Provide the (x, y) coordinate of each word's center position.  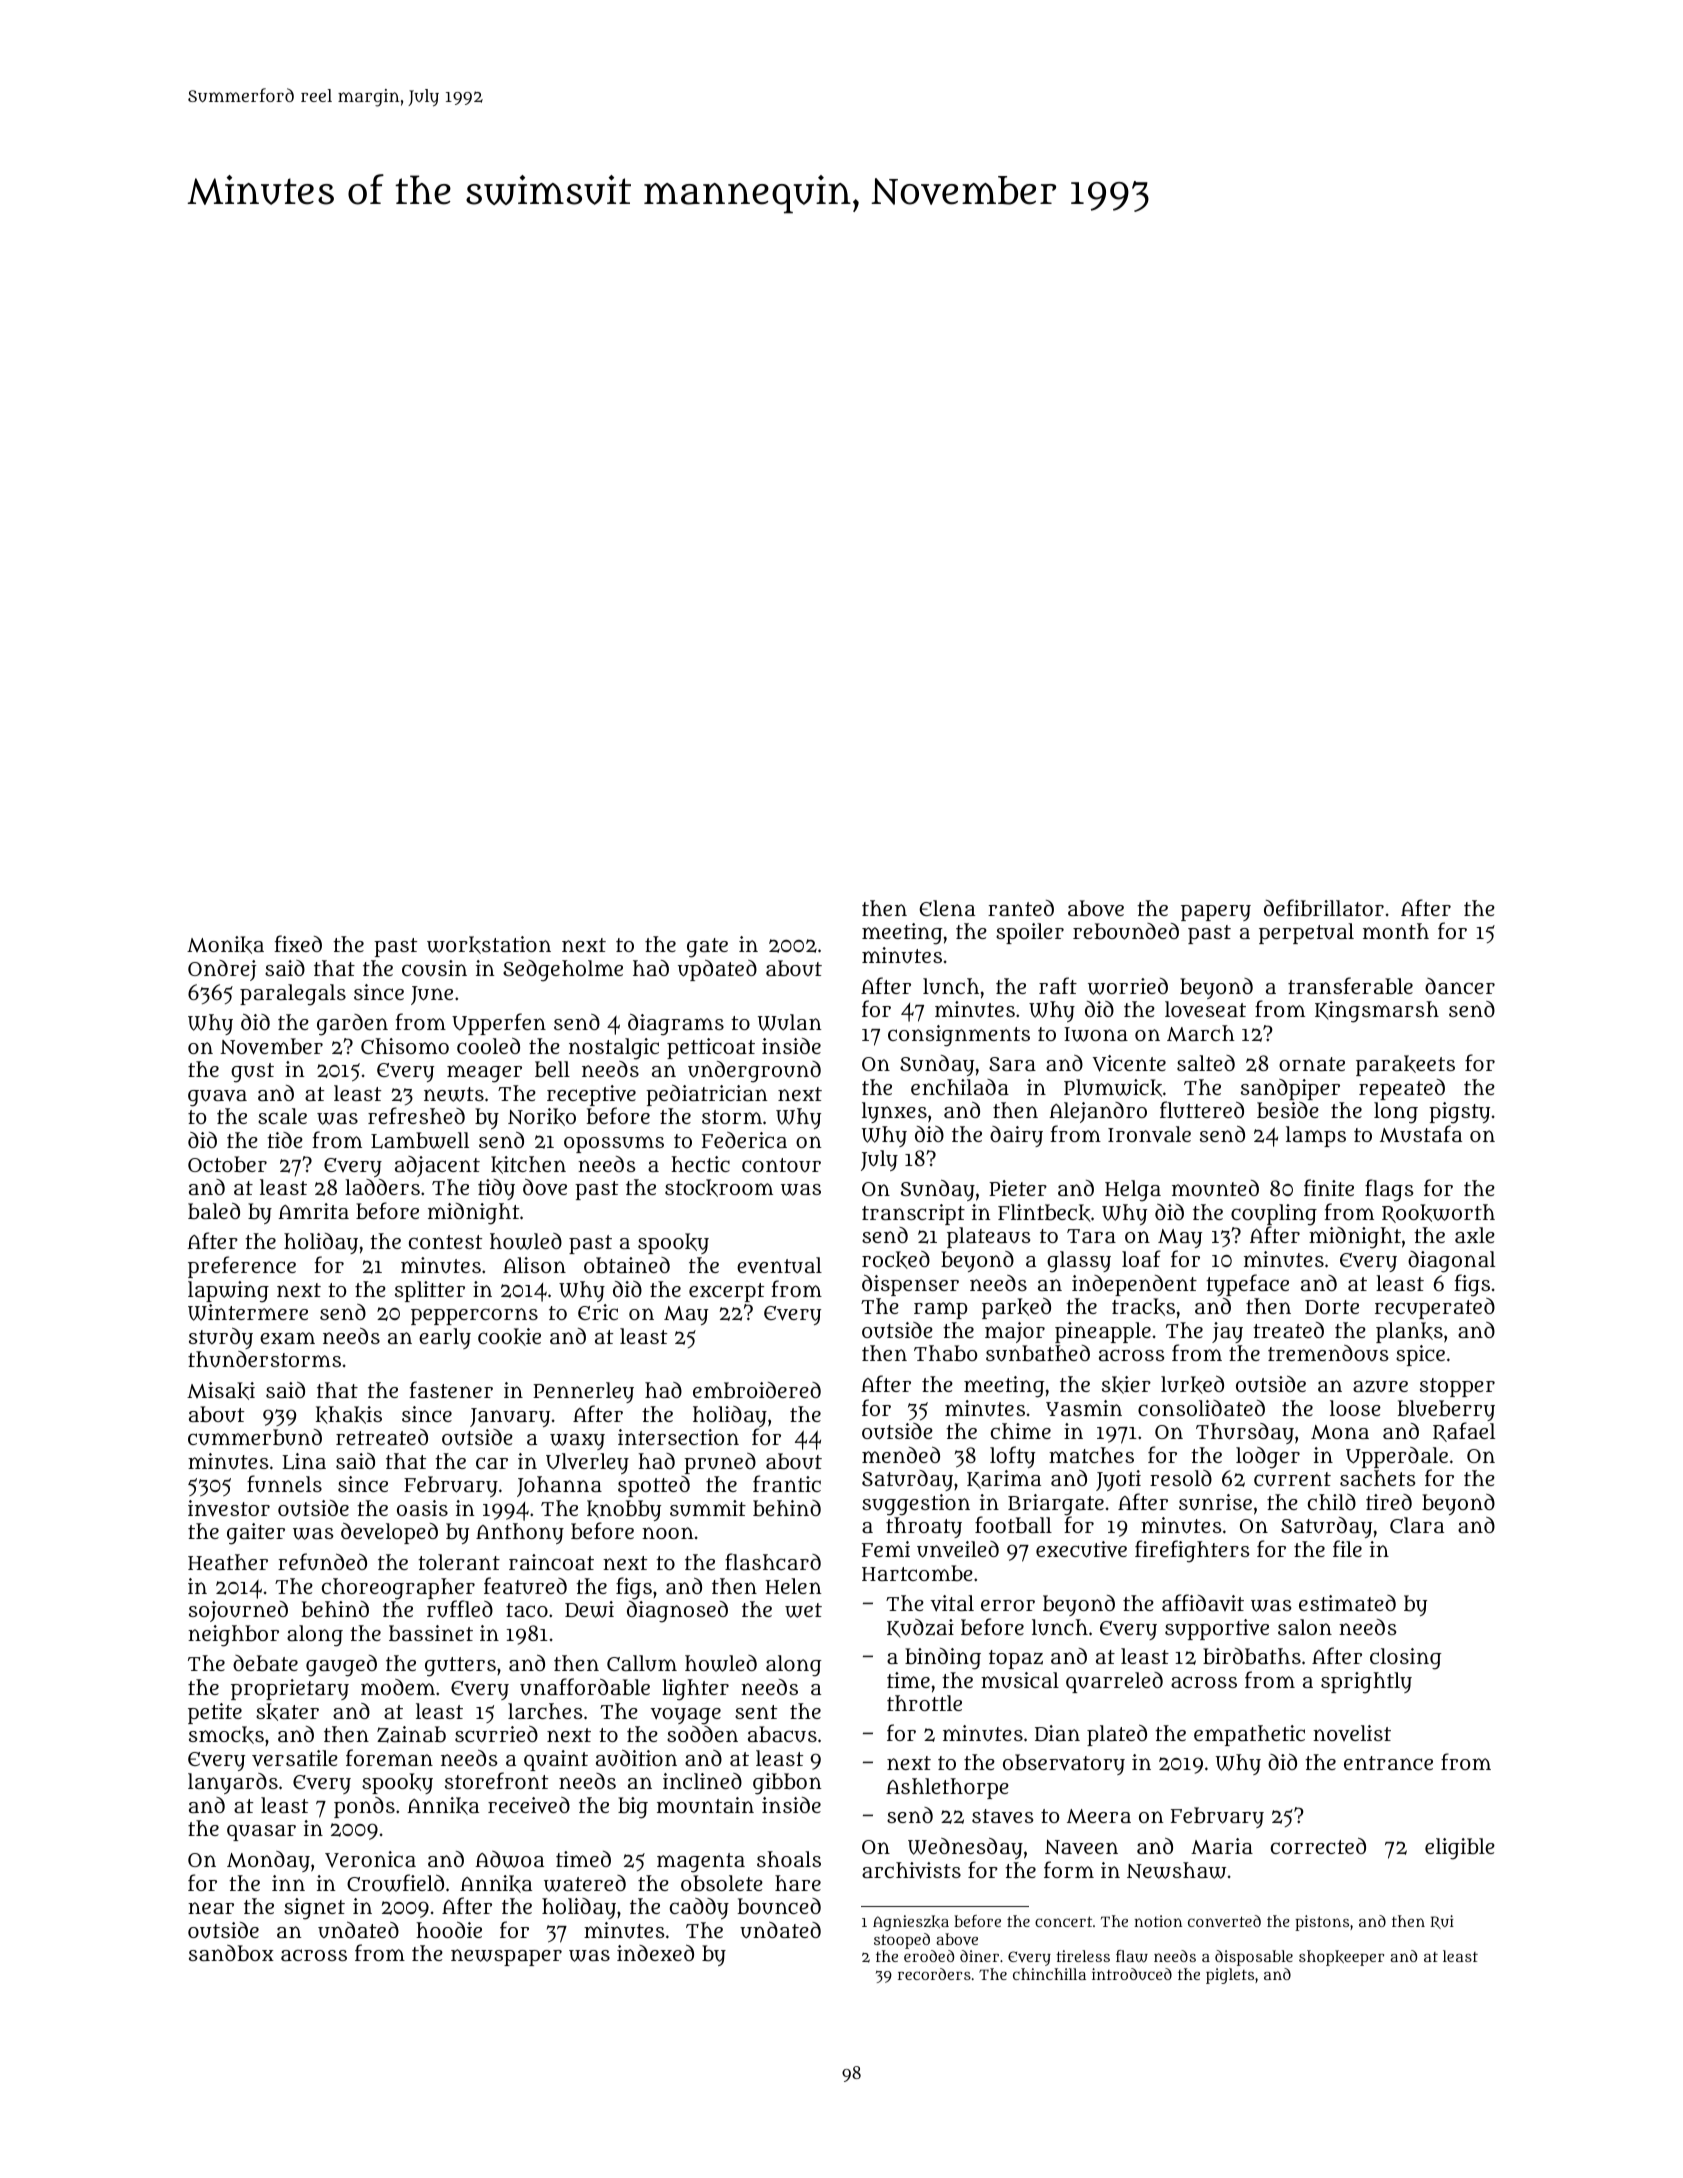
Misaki (221, 1391)
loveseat (1205, 1009)
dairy (1016, 1136)
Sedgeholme (563, 971)
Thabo (945, 1353)
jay (1227, 1332)
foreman (389, 1757)
